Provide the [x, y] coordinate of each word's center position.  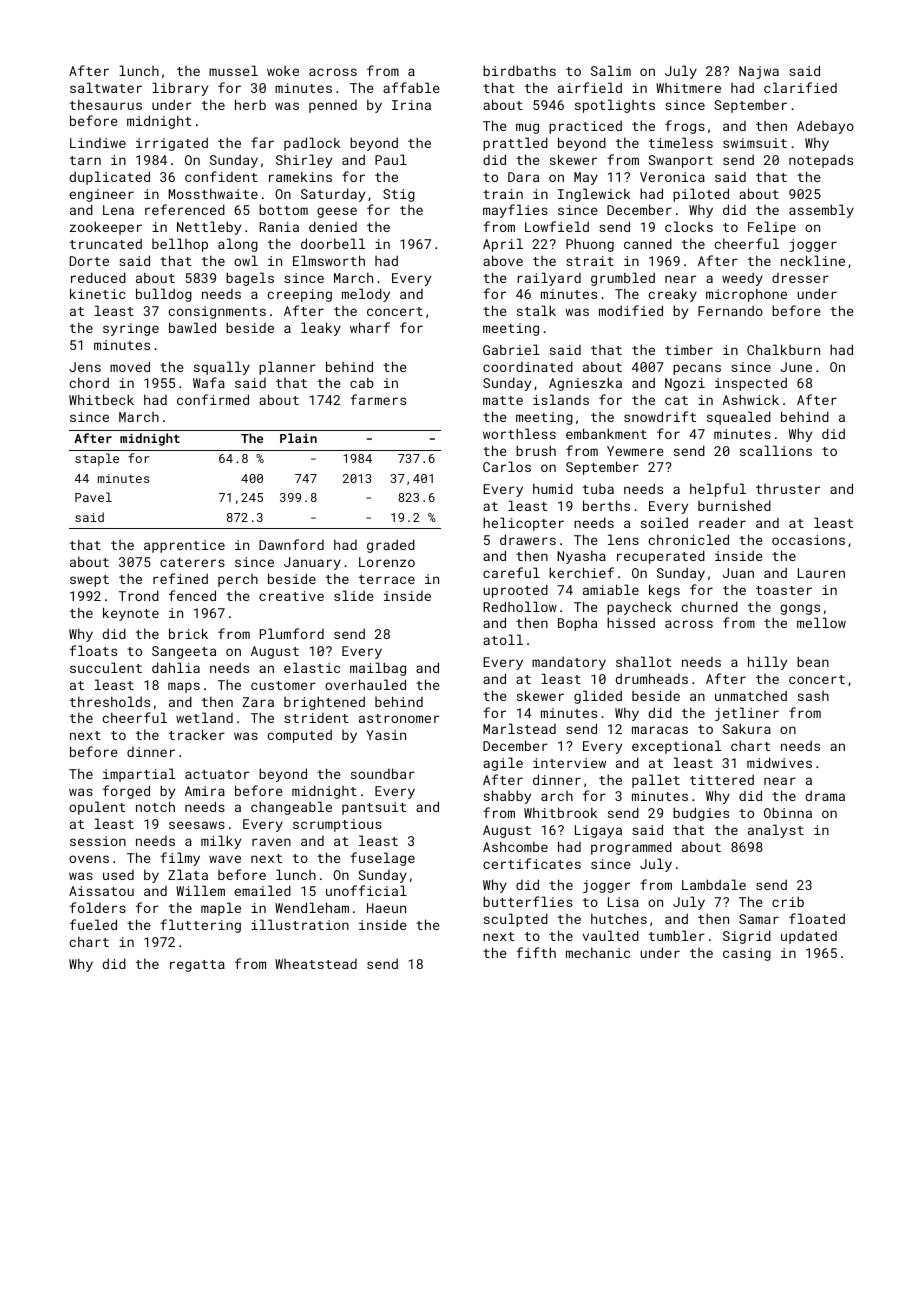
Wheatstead [316, 964]
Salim [611, 70]
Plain [298, 438]
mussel [233, 70]
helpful [718, 490]
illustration [300, 924]
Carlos [507, 466]
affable [411, 87]
